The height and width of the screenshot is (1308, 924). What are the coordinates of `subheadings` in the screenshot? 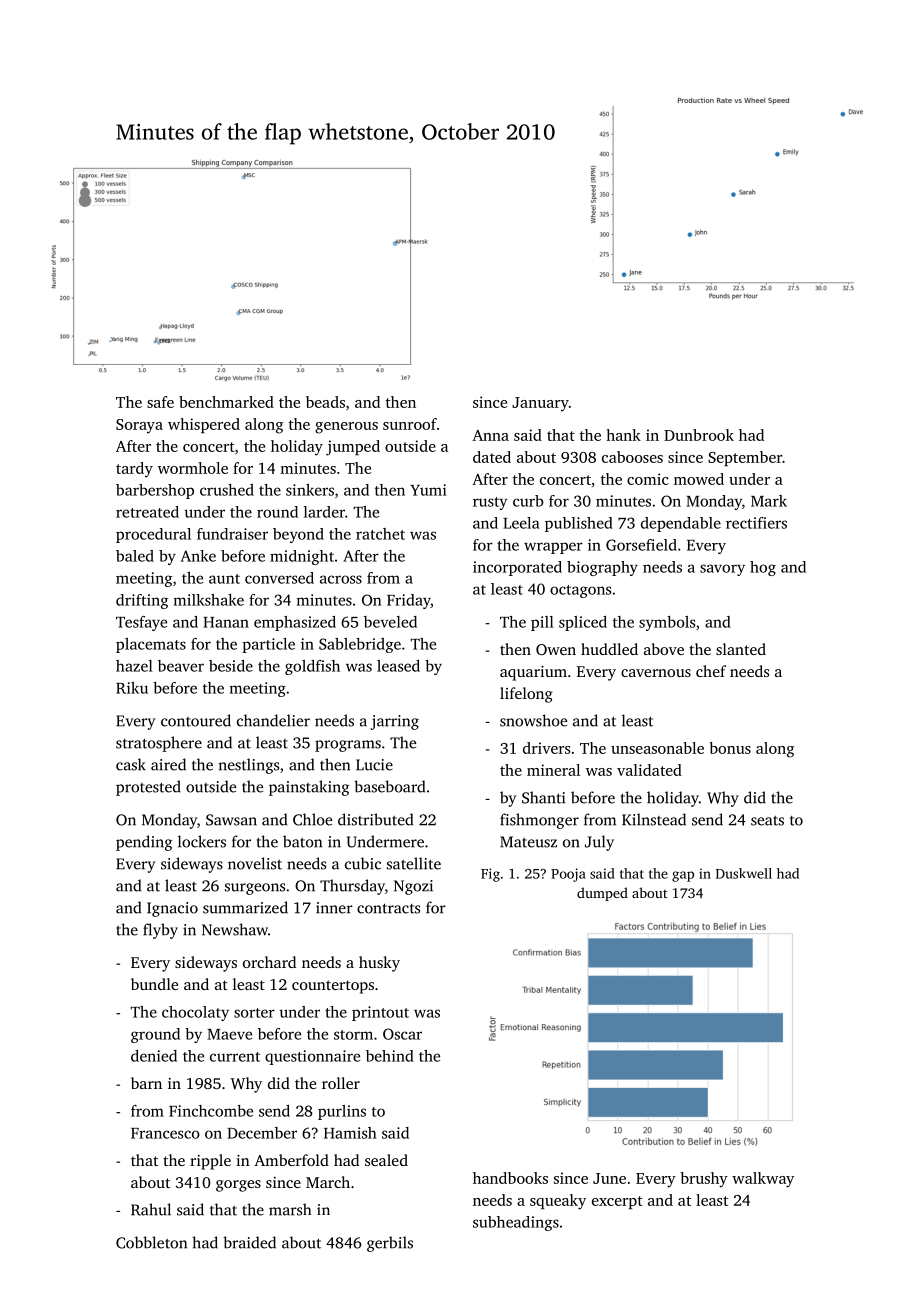 It's located at (516, 1223).
